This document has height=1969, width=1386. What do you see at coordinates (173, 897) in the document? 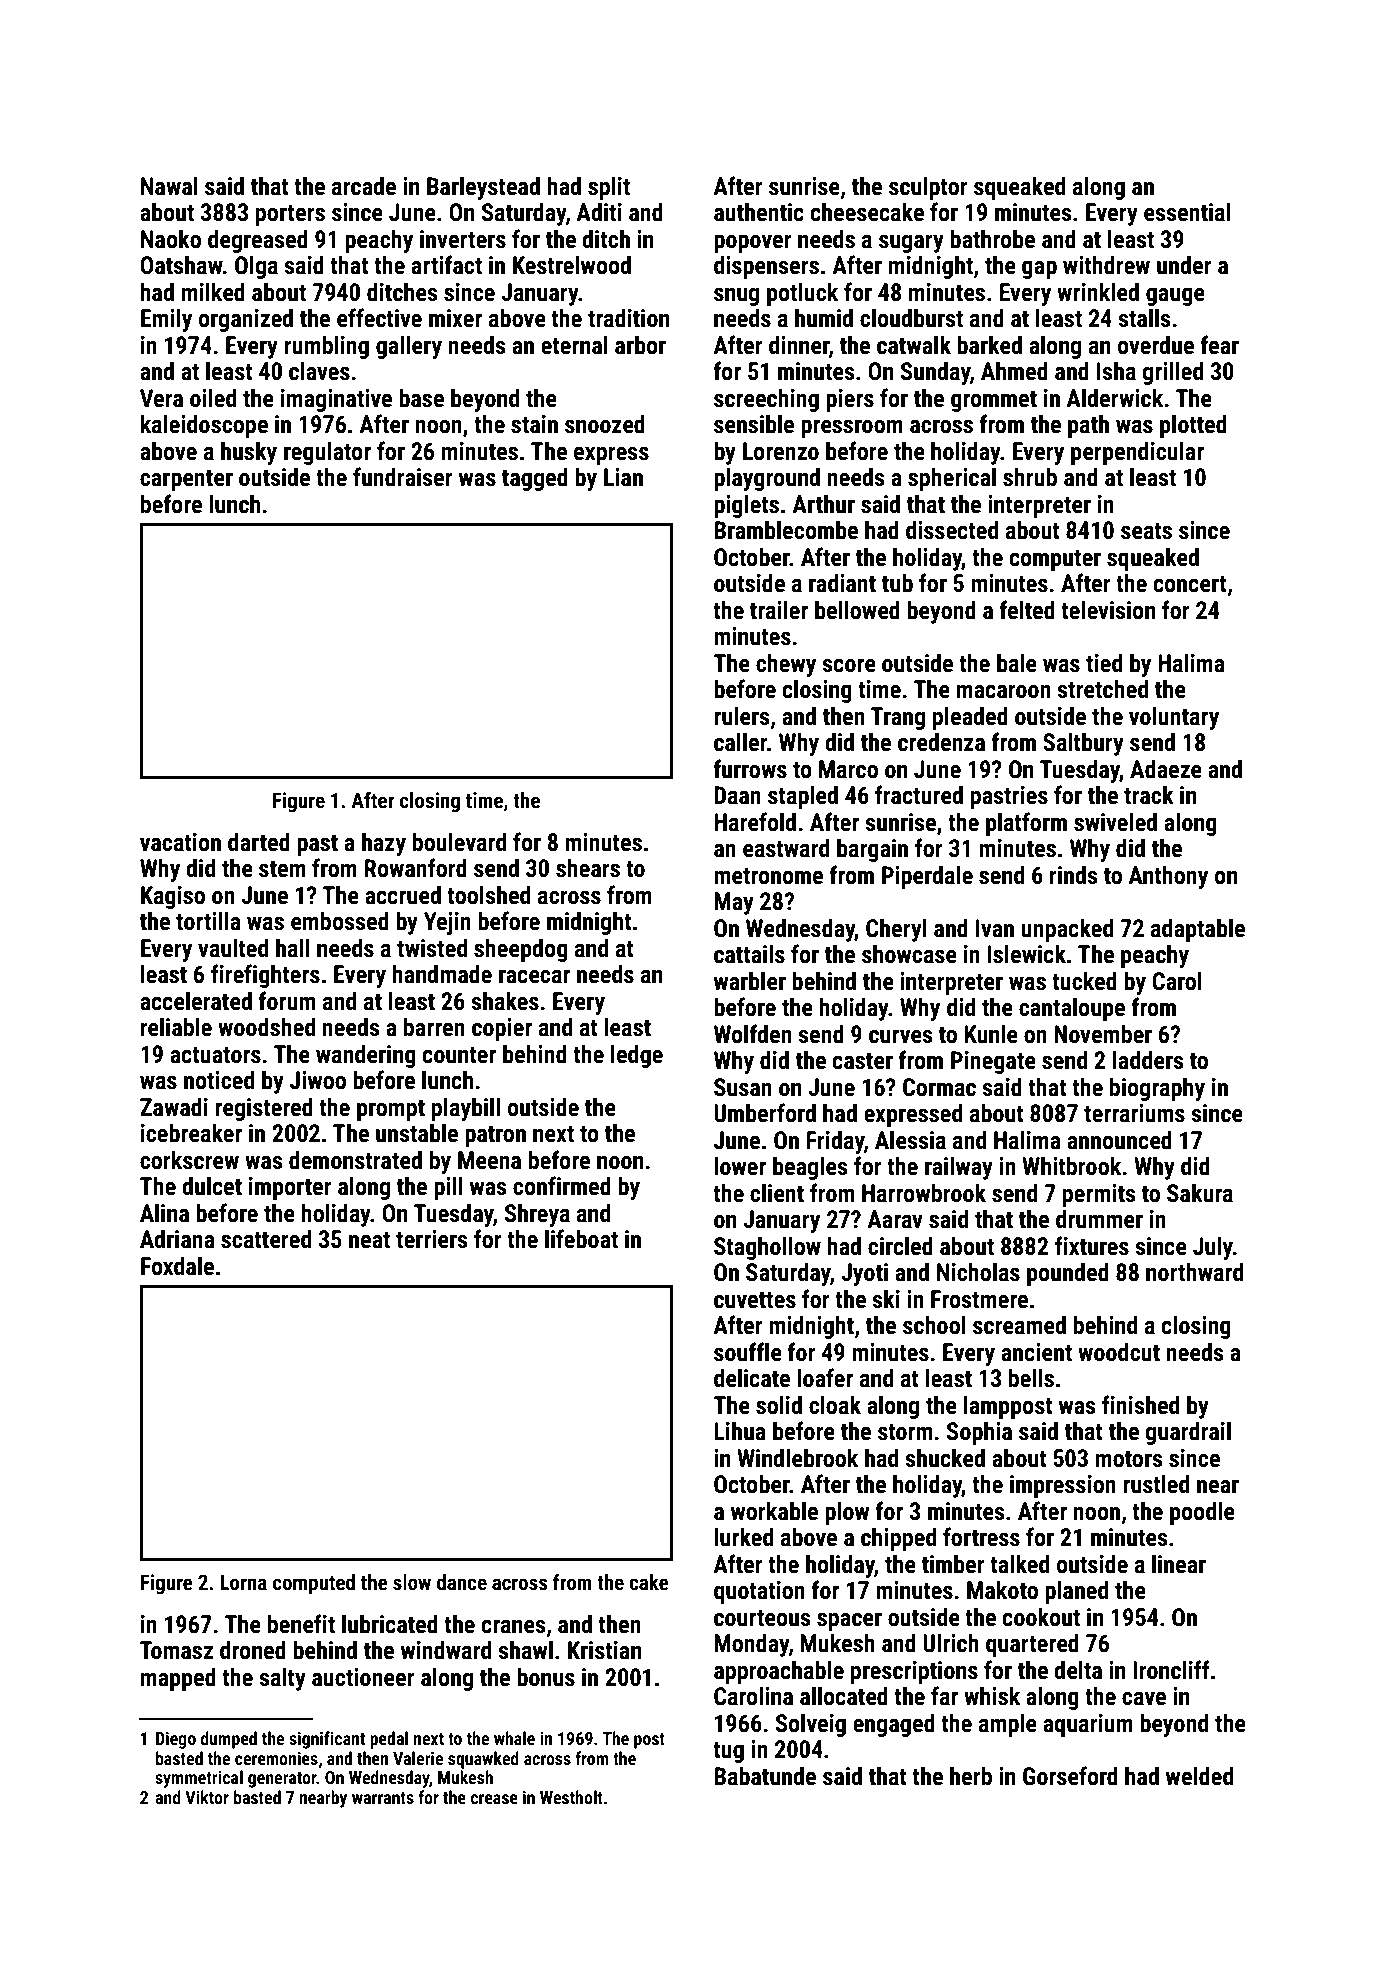
I see `Kagiso` at bounding box center [173, 897].
